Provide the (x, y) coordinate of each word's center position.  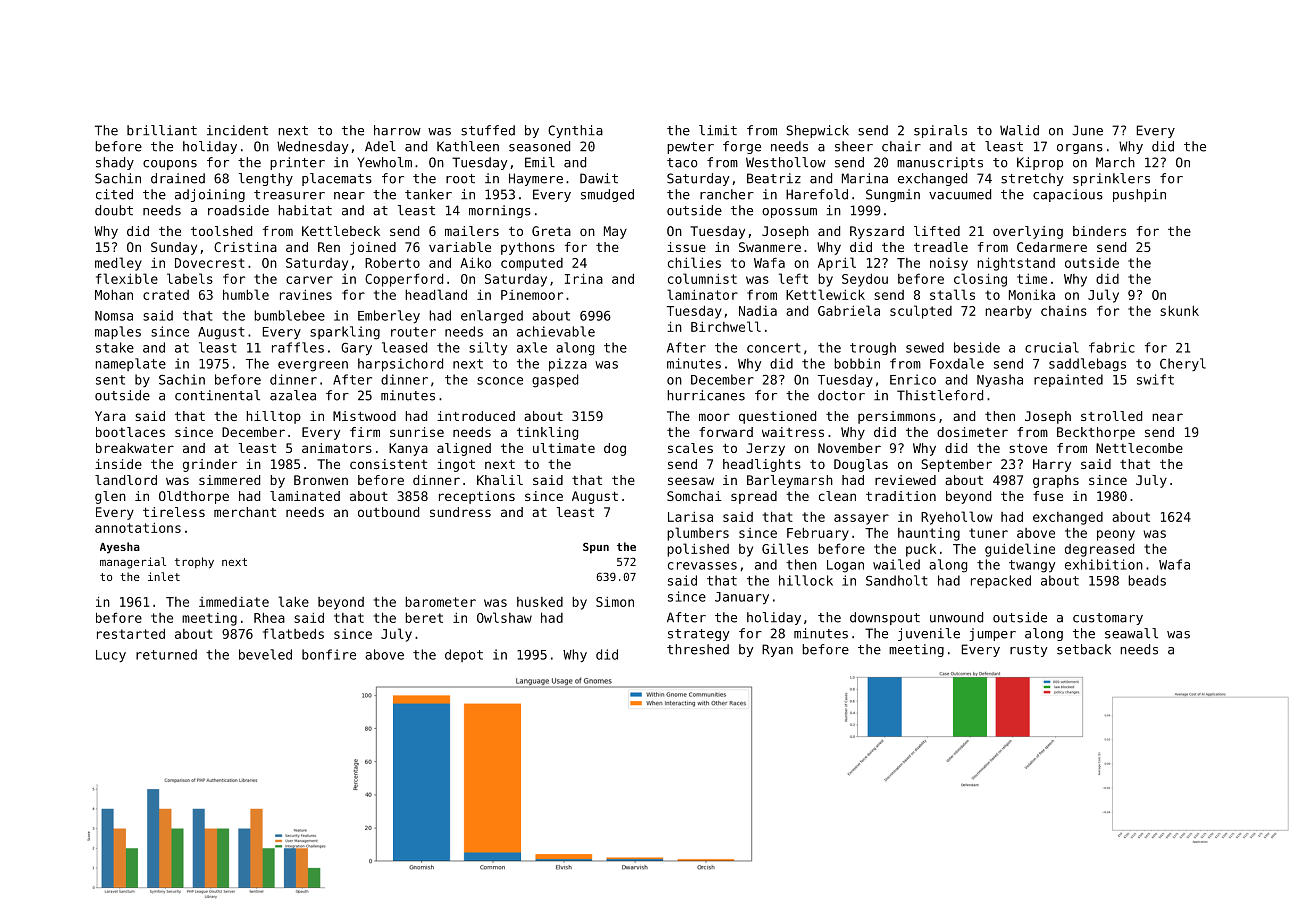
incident (237, 130)
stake (115, 347)
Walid (1019, 130)
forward (726, 432)
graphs (1056, 481)
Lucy (111, 656)
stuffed (488, 130)
